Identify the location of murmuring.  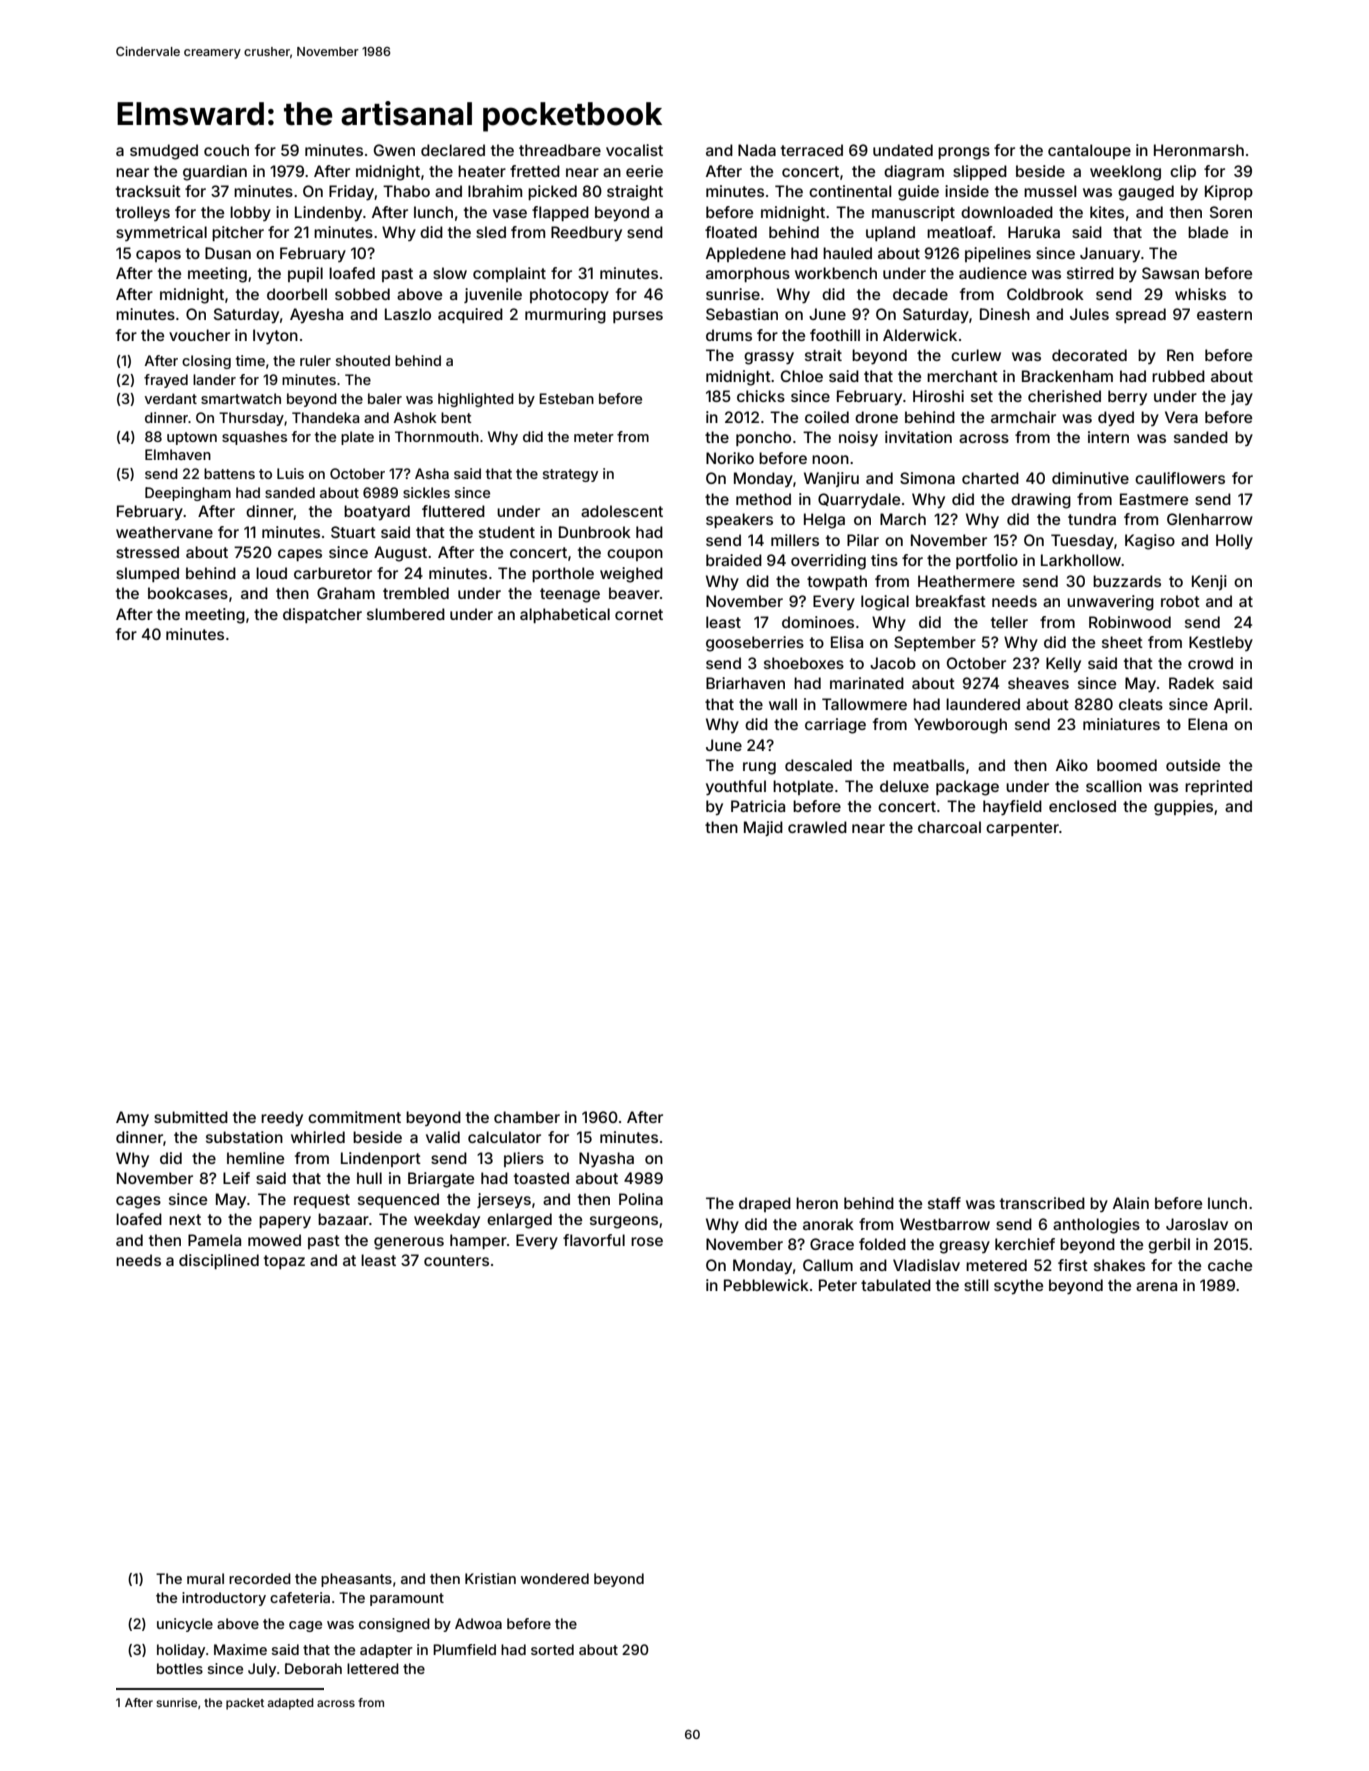
(565, 316).
